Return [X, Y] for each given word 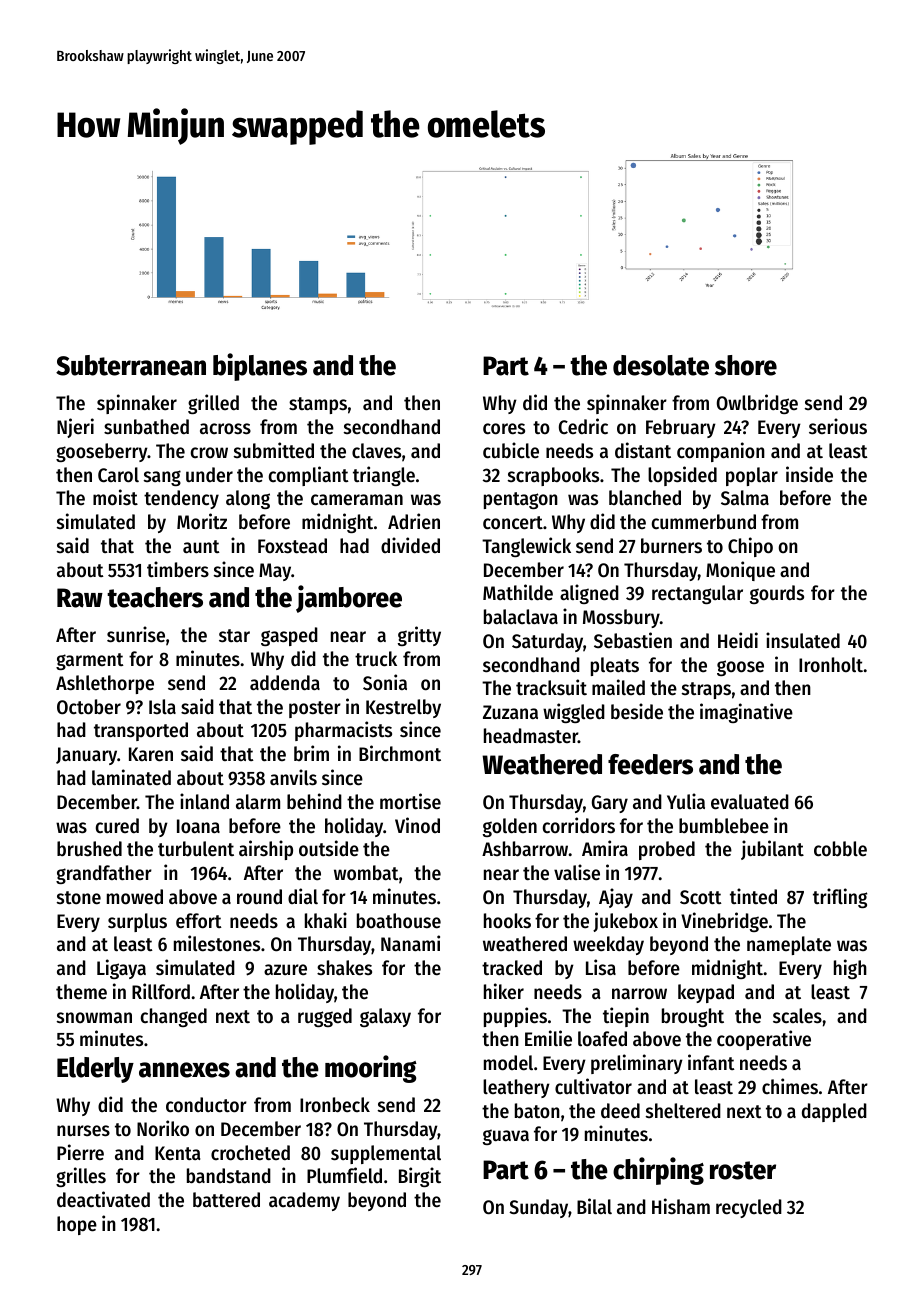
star [234, 636]
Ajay [616, 898]
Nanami [410, 943]
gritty [419, 636]
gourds [777, 594]
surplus [137, 922]
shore [746, 365]
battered [226, 1200]
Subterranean [131, 365]
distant [643, 450]
